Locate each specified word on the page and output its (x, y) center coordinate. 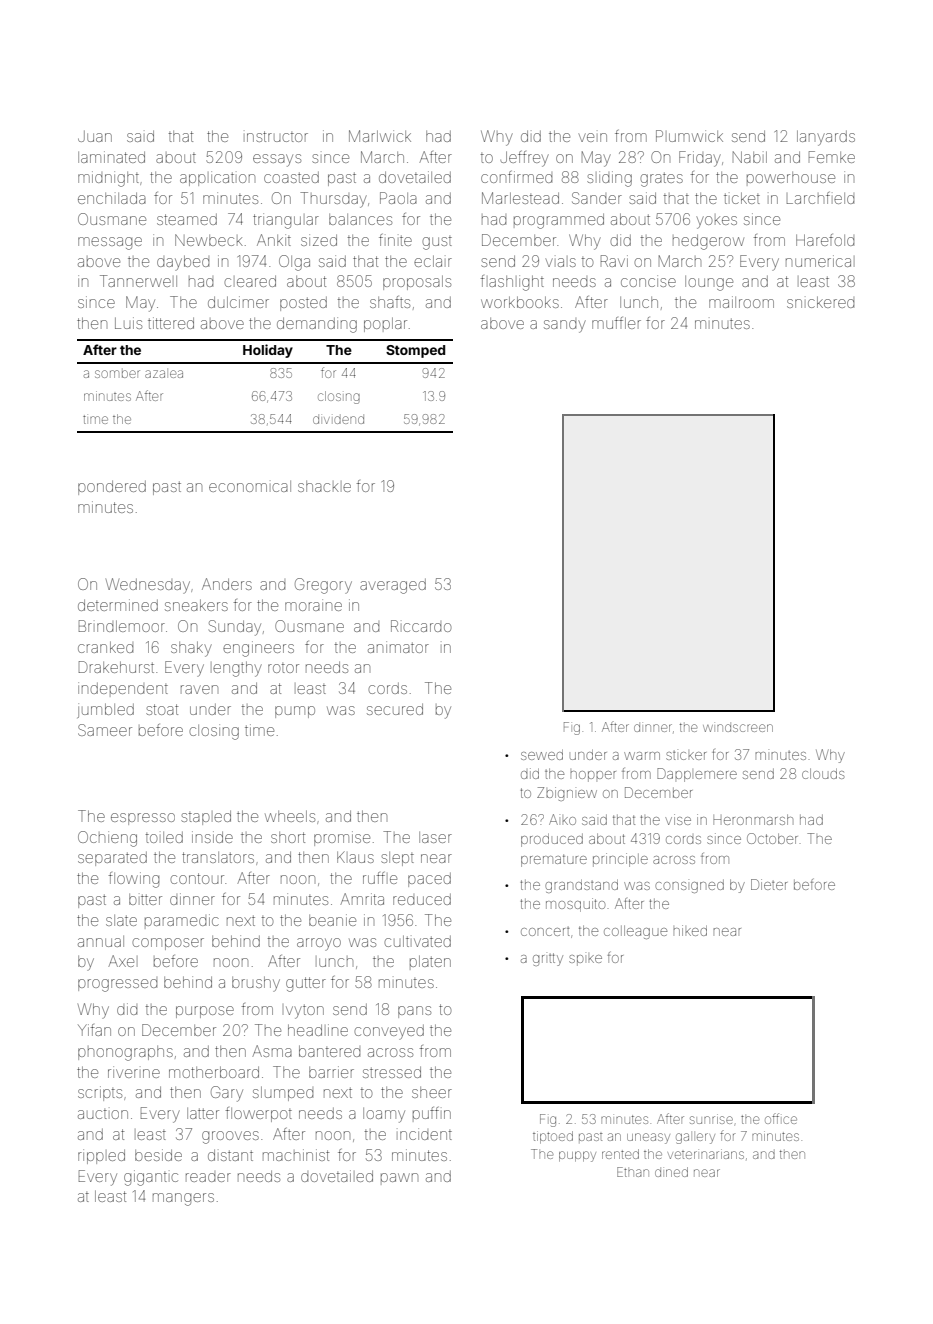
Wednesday (148, 586)
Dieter (769, 884)
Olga (294, 263)
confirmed (516, 177)
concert (545, 931)
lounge (709, 283)
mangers (183, 1199)
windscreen (738, 728)
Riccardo (421, 626)
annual (101, 941)
